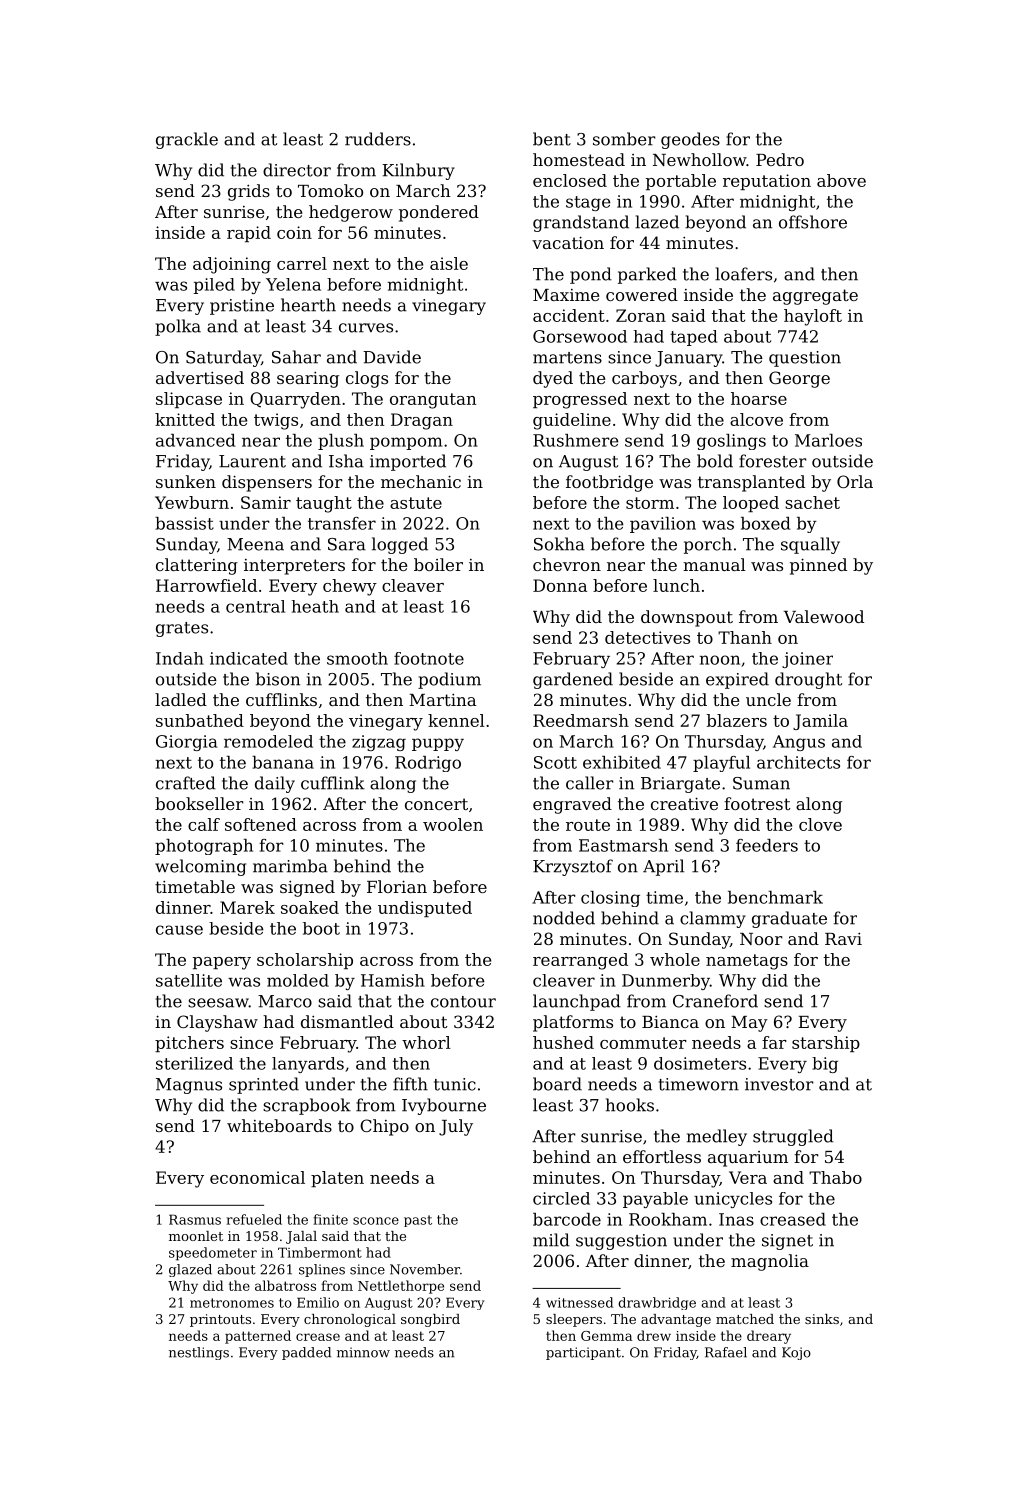 This screenshot has height=1490, width=1029. I want to click on above, so click(841, 180).
